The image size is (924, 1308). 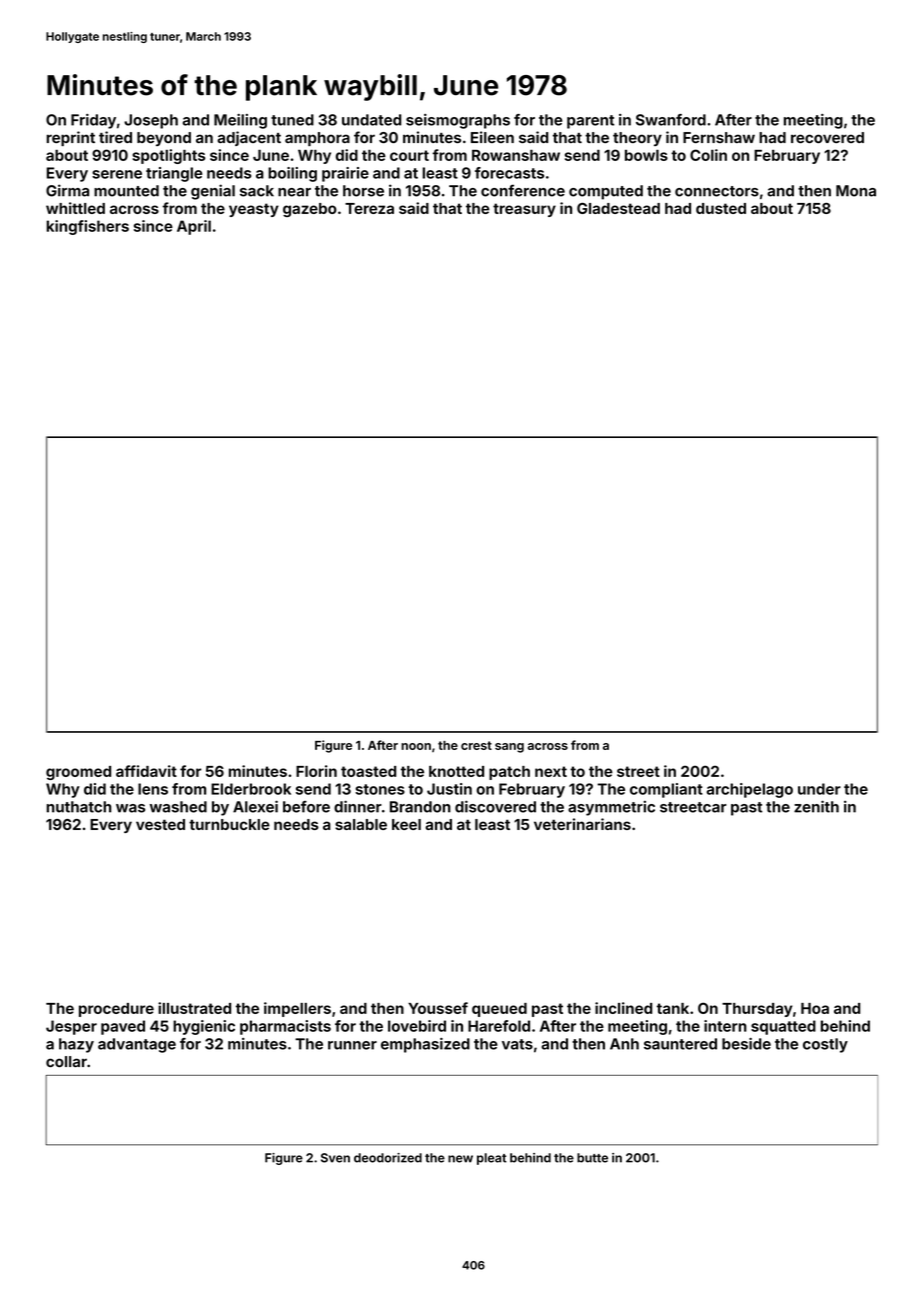 What do you see at coordinates (856, 191) in the page?
I see `Mona` at bounding box center [856, 191].
